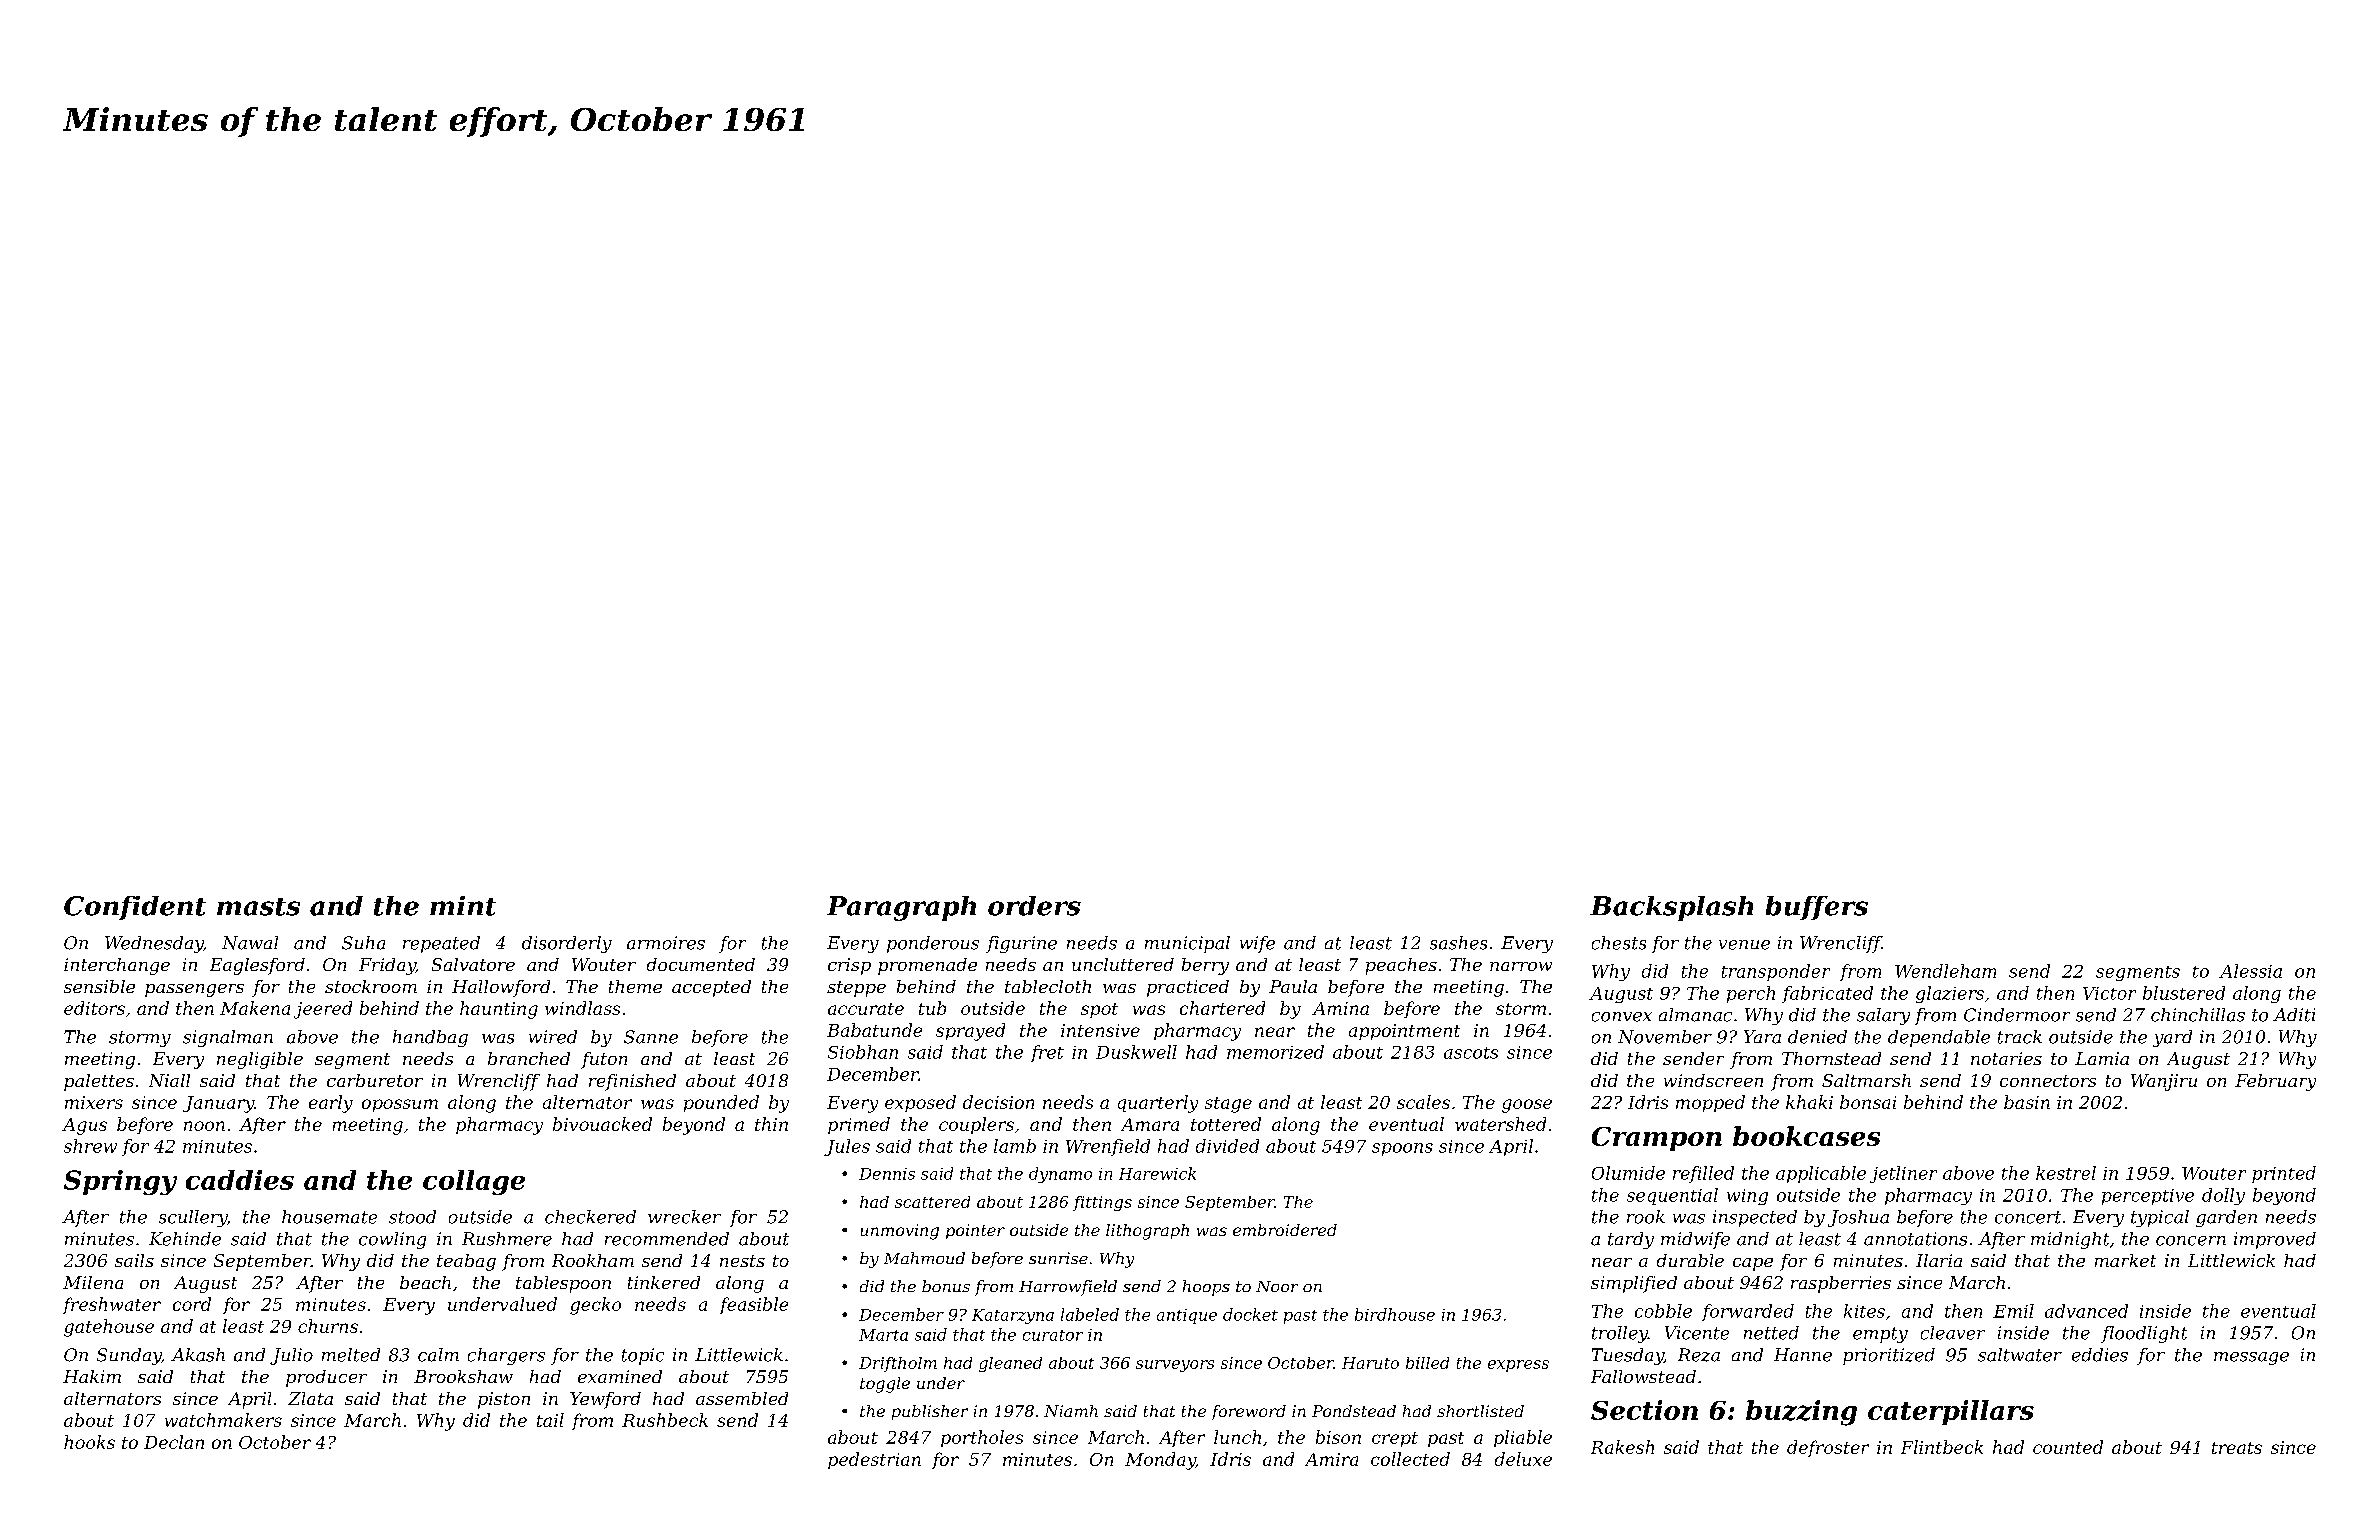 Image resolution: width=2380 pixels, height=1540 pixels. What do you see at coordinates (2284, 1174) in the screenshot?
I see `printed` at bounding box center [2284, 1174].
